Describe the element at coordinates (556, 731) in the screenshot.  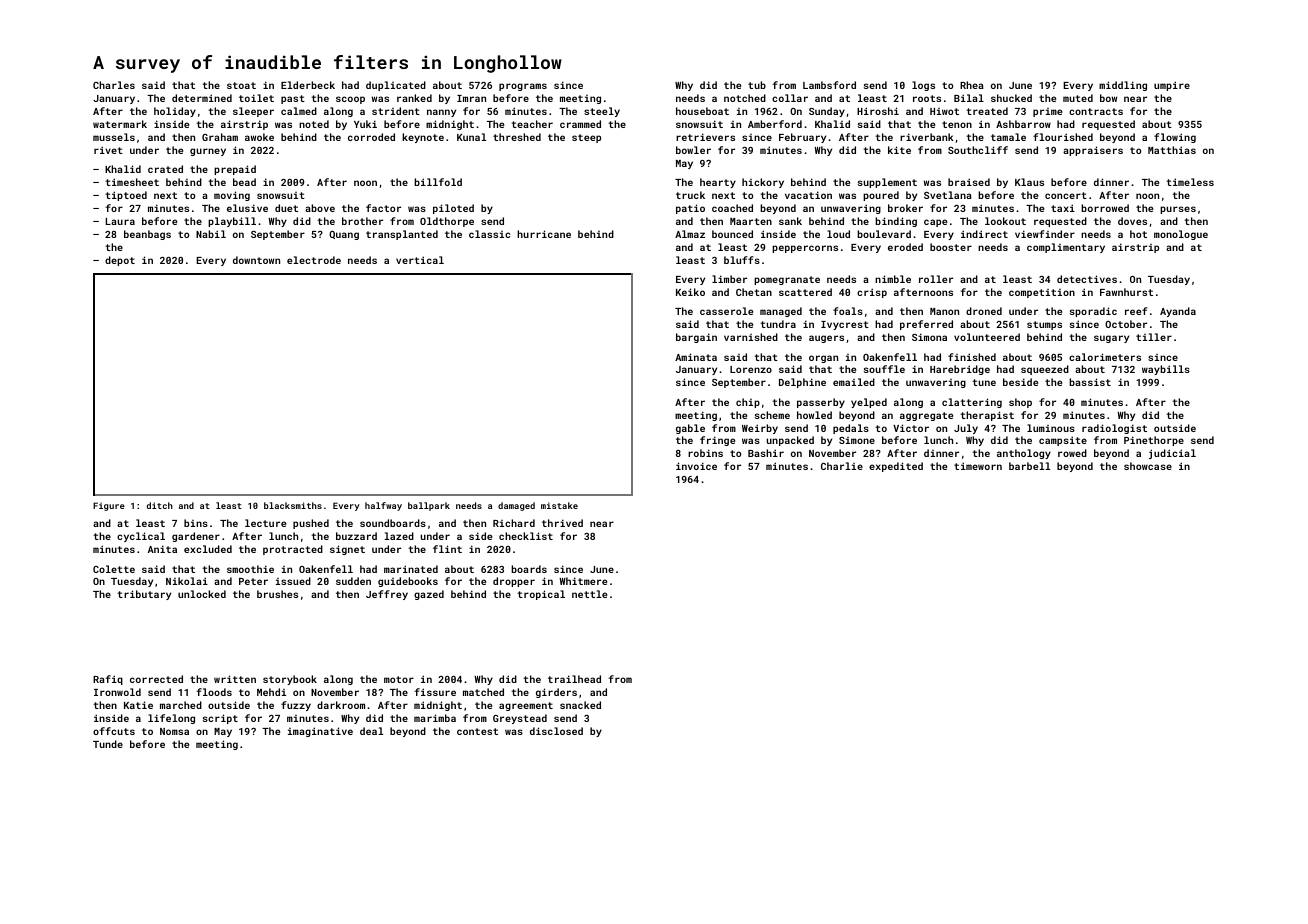
I see `disclosed` at that location.
